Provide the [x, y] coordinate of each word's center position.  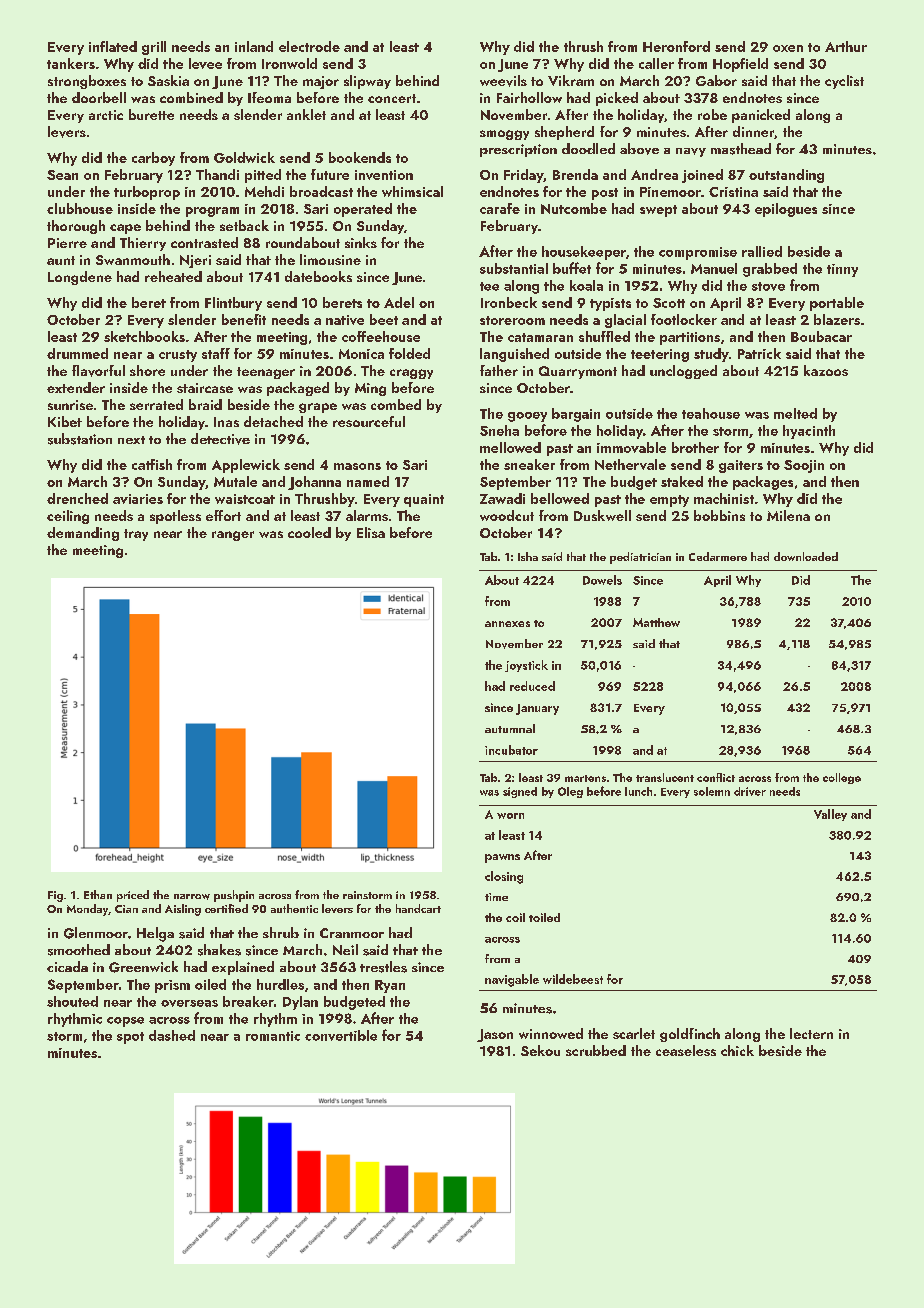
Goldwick [244, 157]
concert [392, 98]
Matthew [656, 622]
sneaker [529, 464]
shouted [72, 1001]
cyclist [844, 82]
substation [80, 439]
